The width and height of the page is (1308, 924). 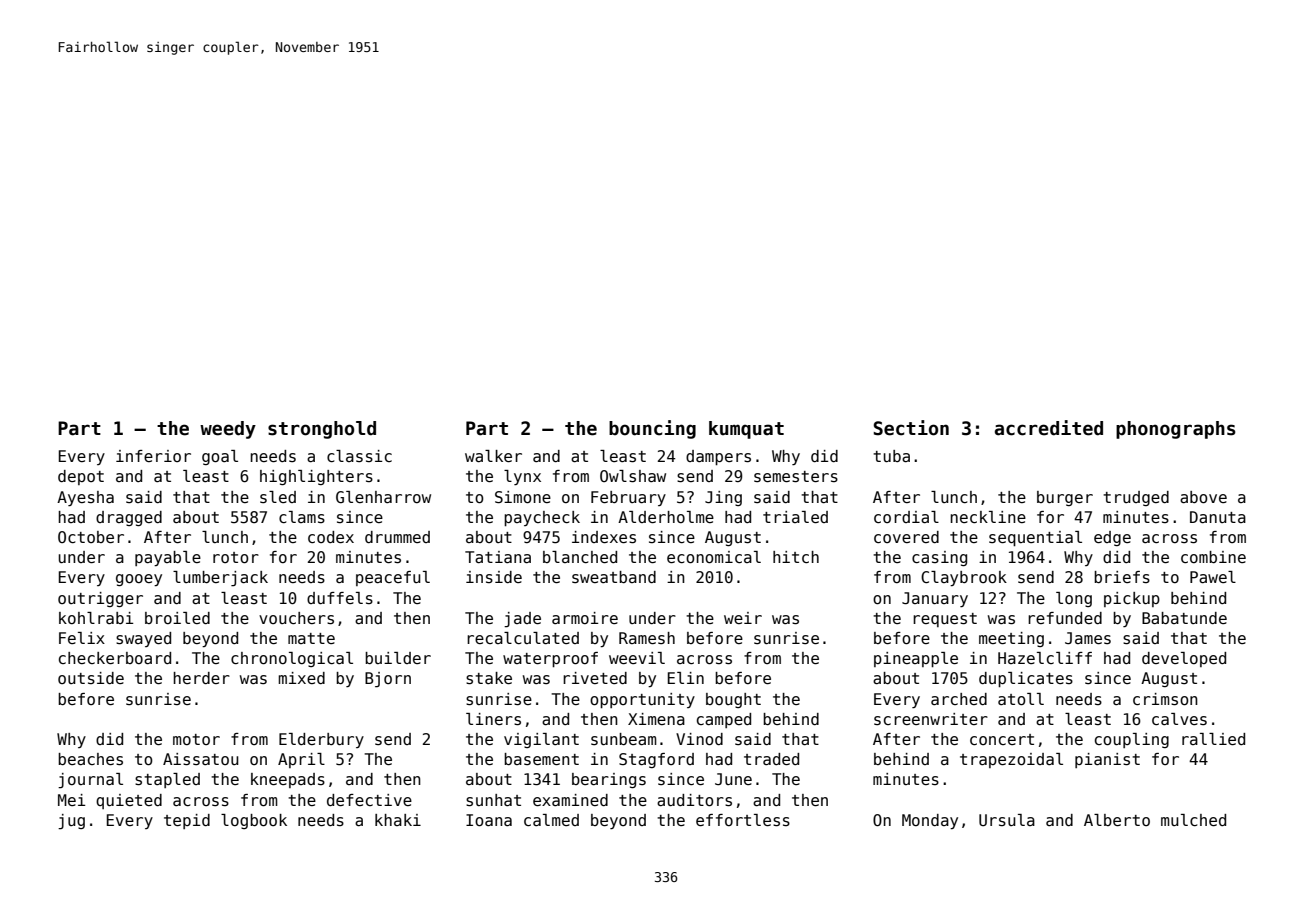 What do you see at coordinates (1176, 430) in the page?
I see `phonographs` at bounding box center [1176, 430].
